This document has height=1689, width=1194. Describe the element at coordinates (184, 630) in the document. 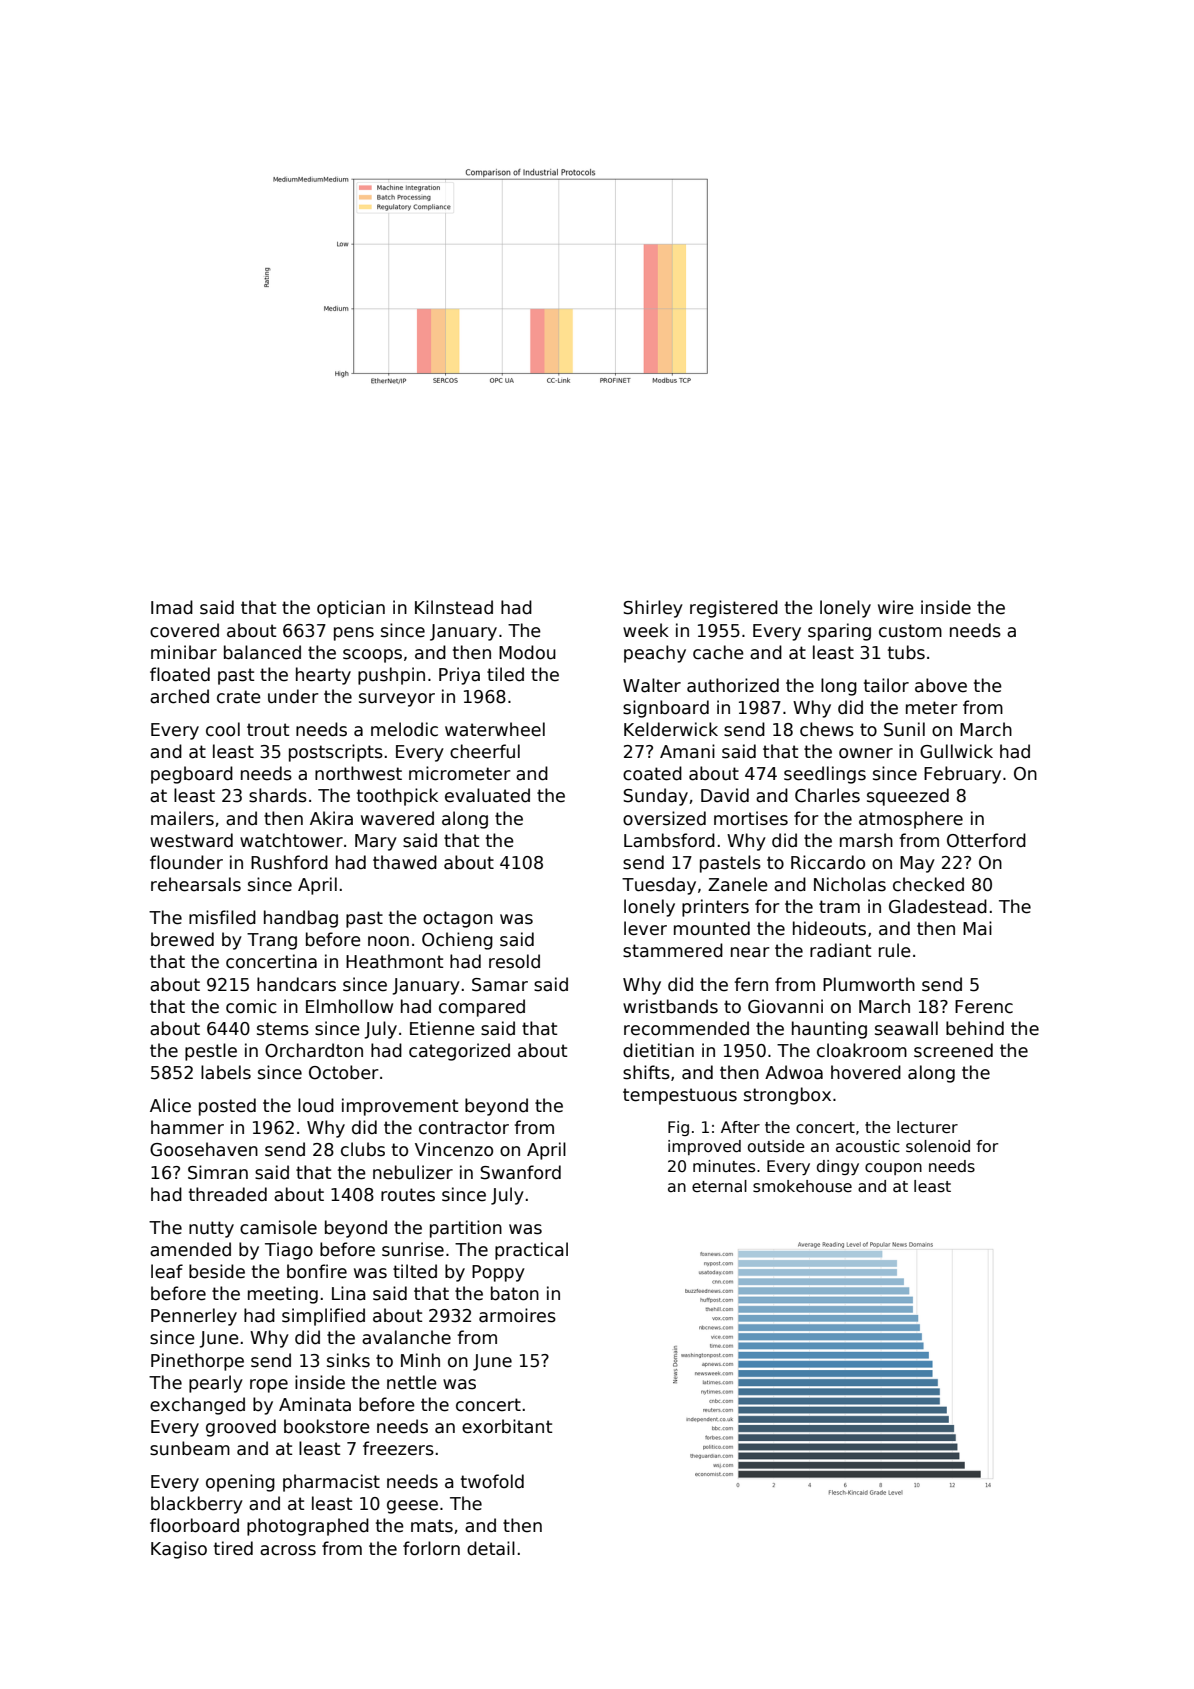

I see `covered` at that location.
